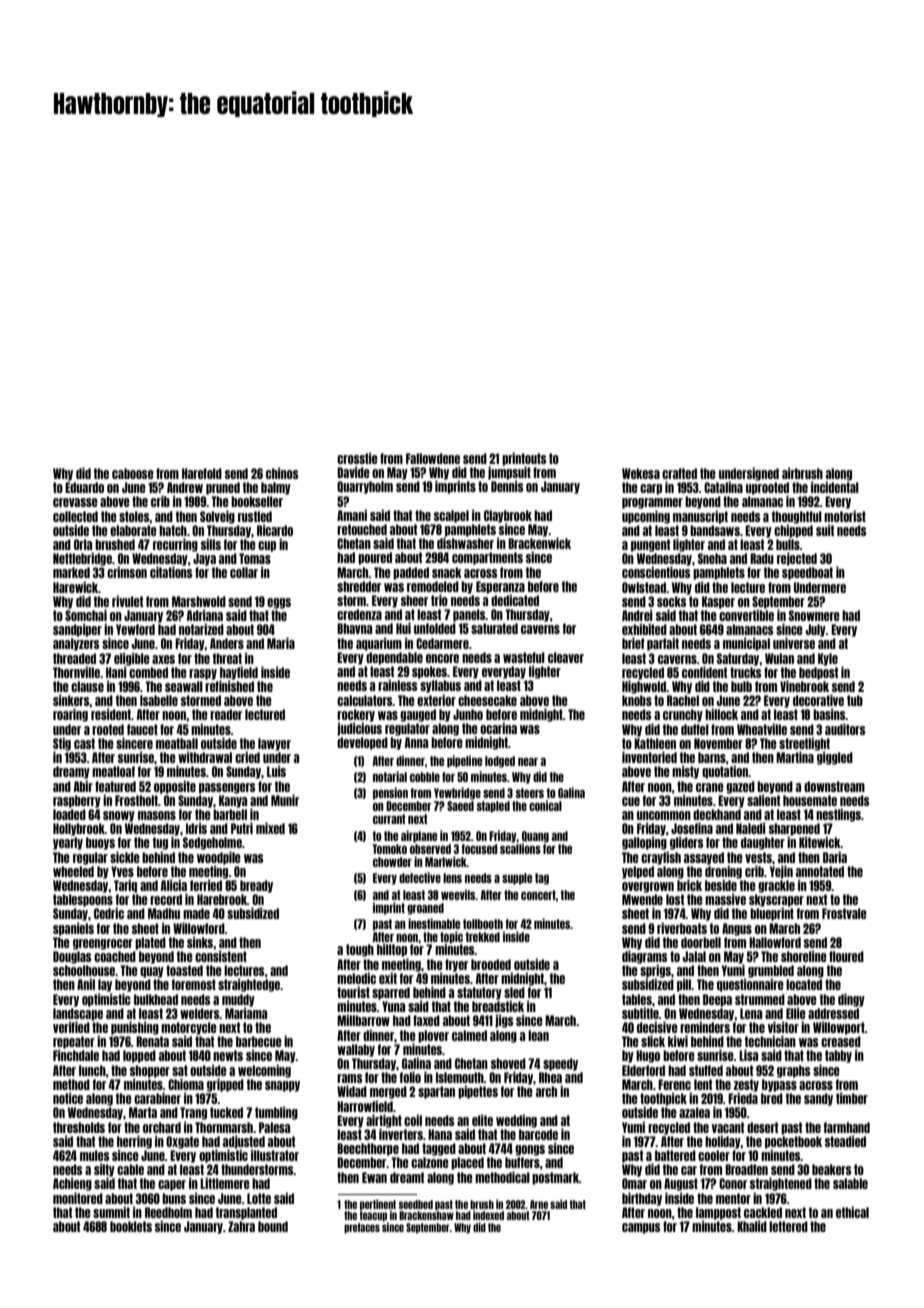 The width and height of the screenshot is (924, 1308). What do you see at coordinates (655, 743) in the screenshot?
I see `Kathleen` at bounding box center [655, 743].
